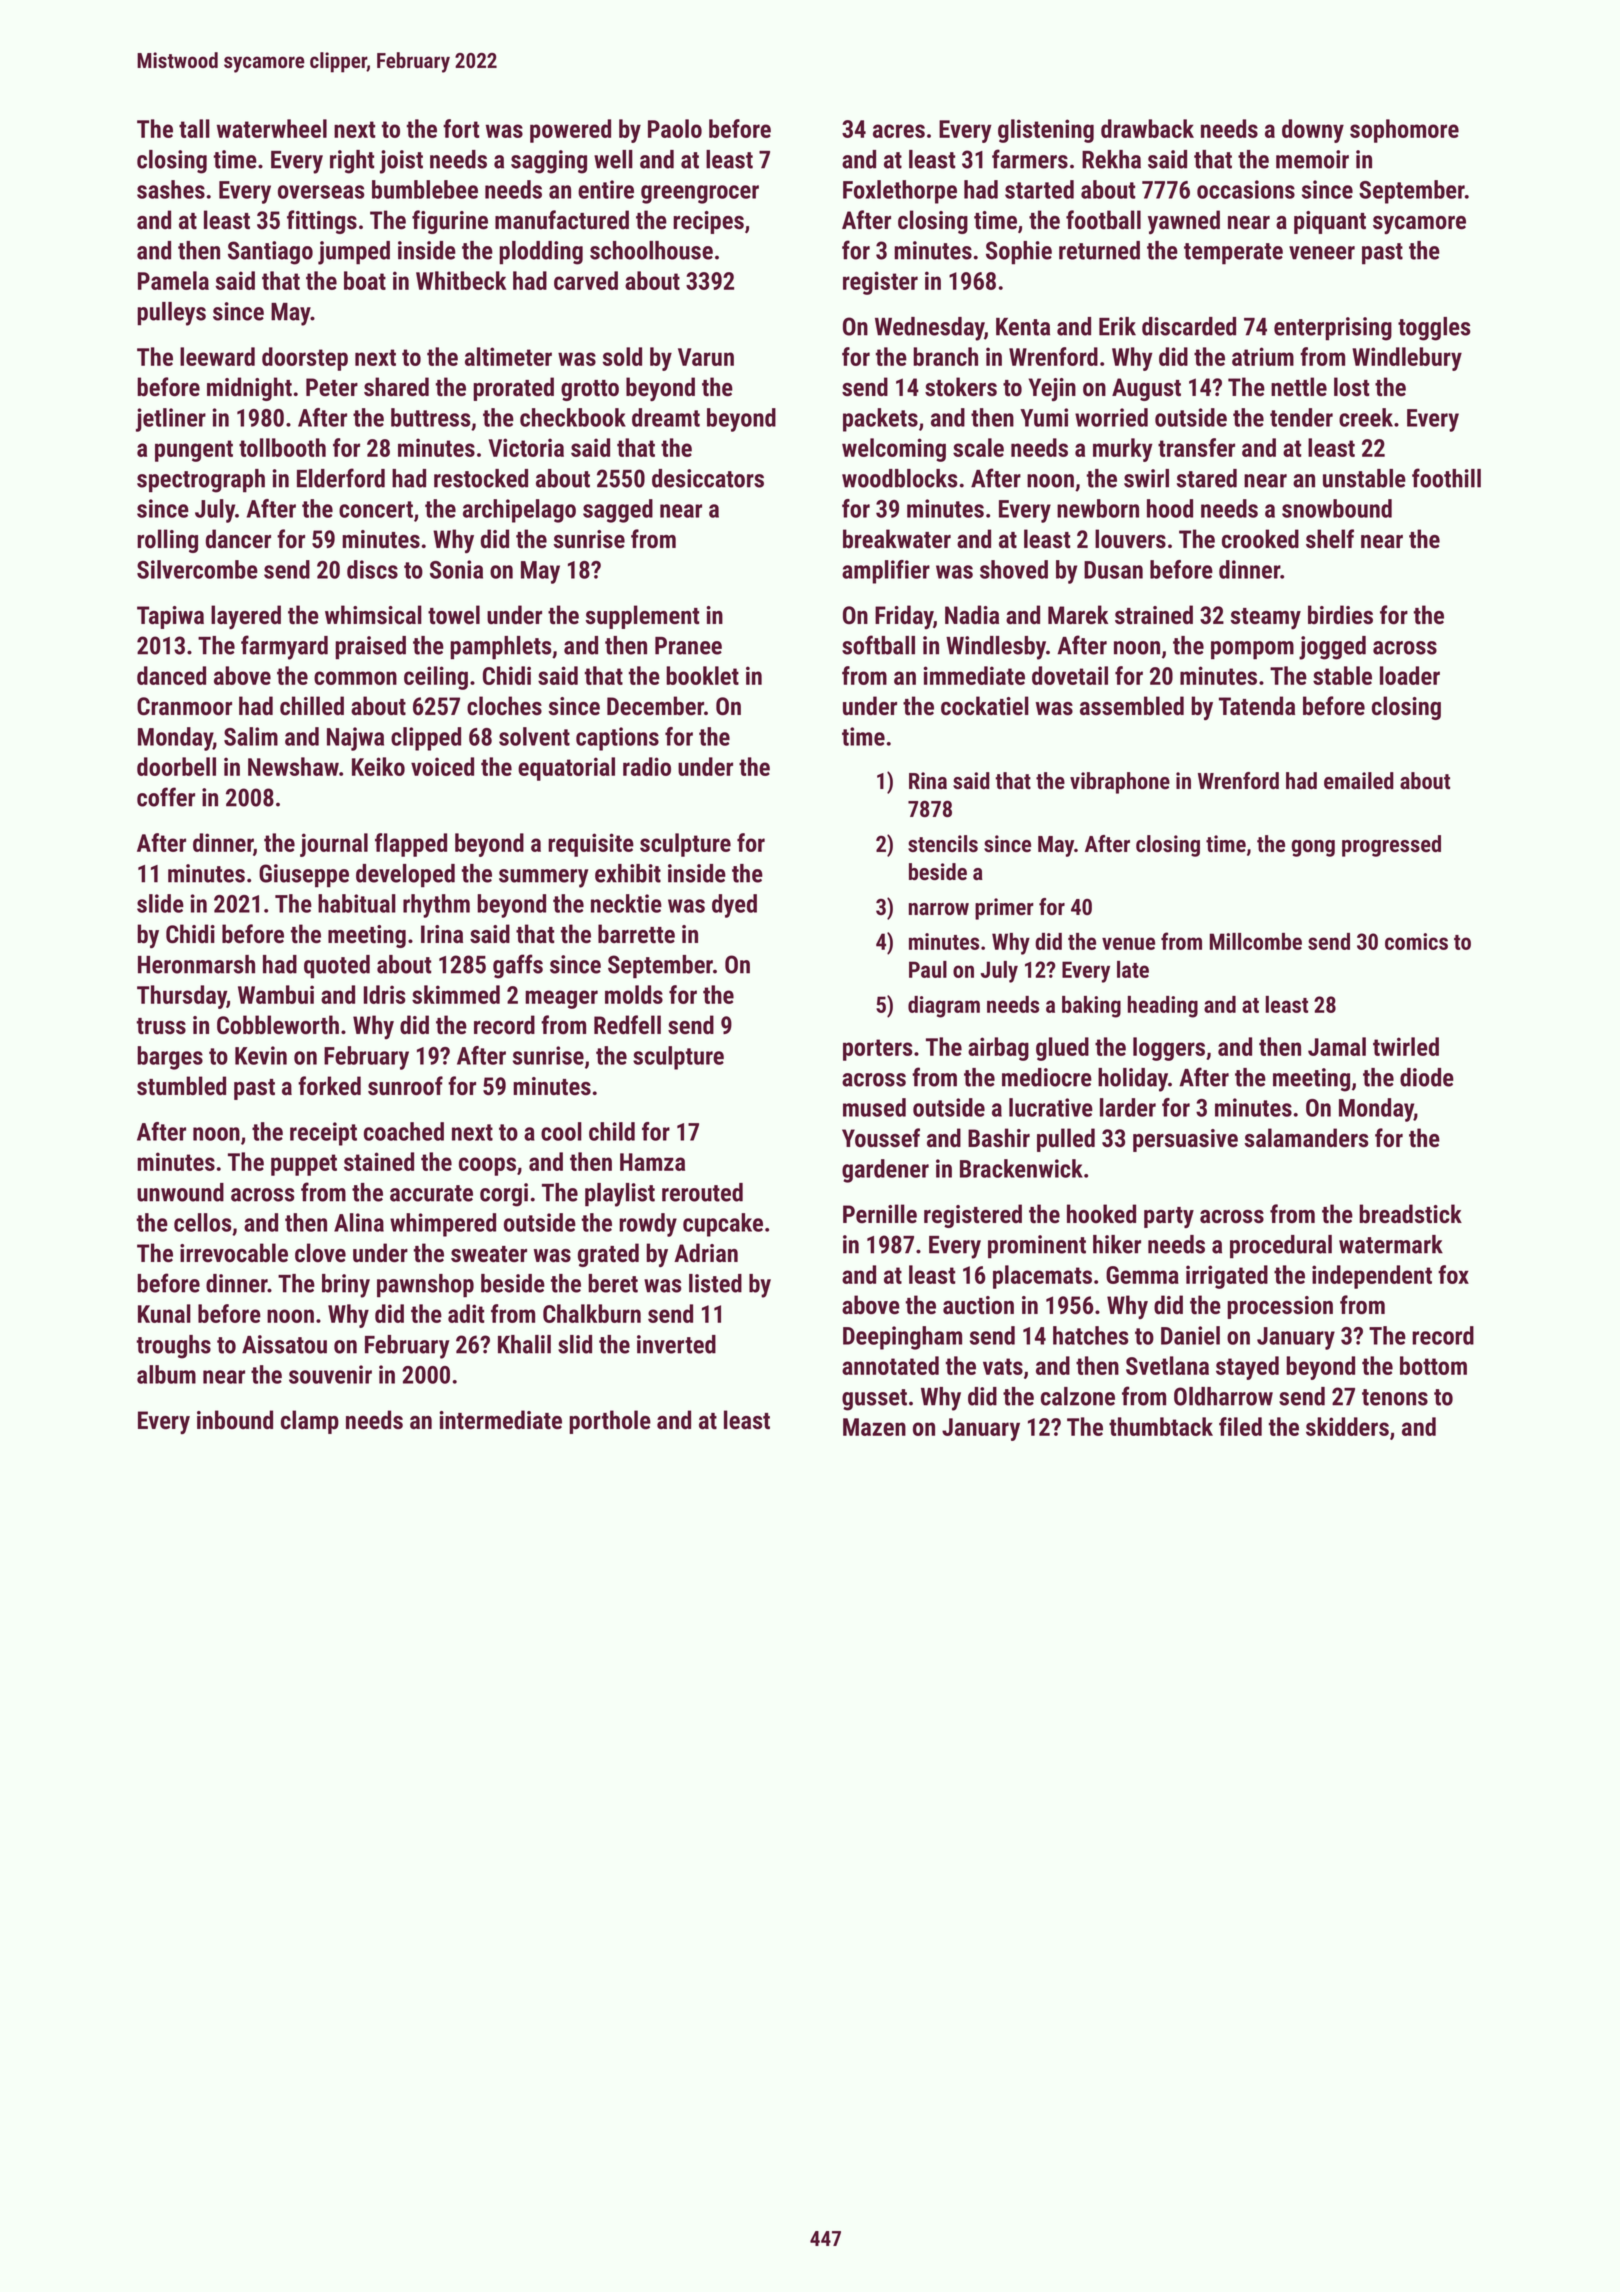 The width and height of the document is (1620, 2292). Describe the element at coordinates (372, 569) in the document. I see `discs` at that location.
